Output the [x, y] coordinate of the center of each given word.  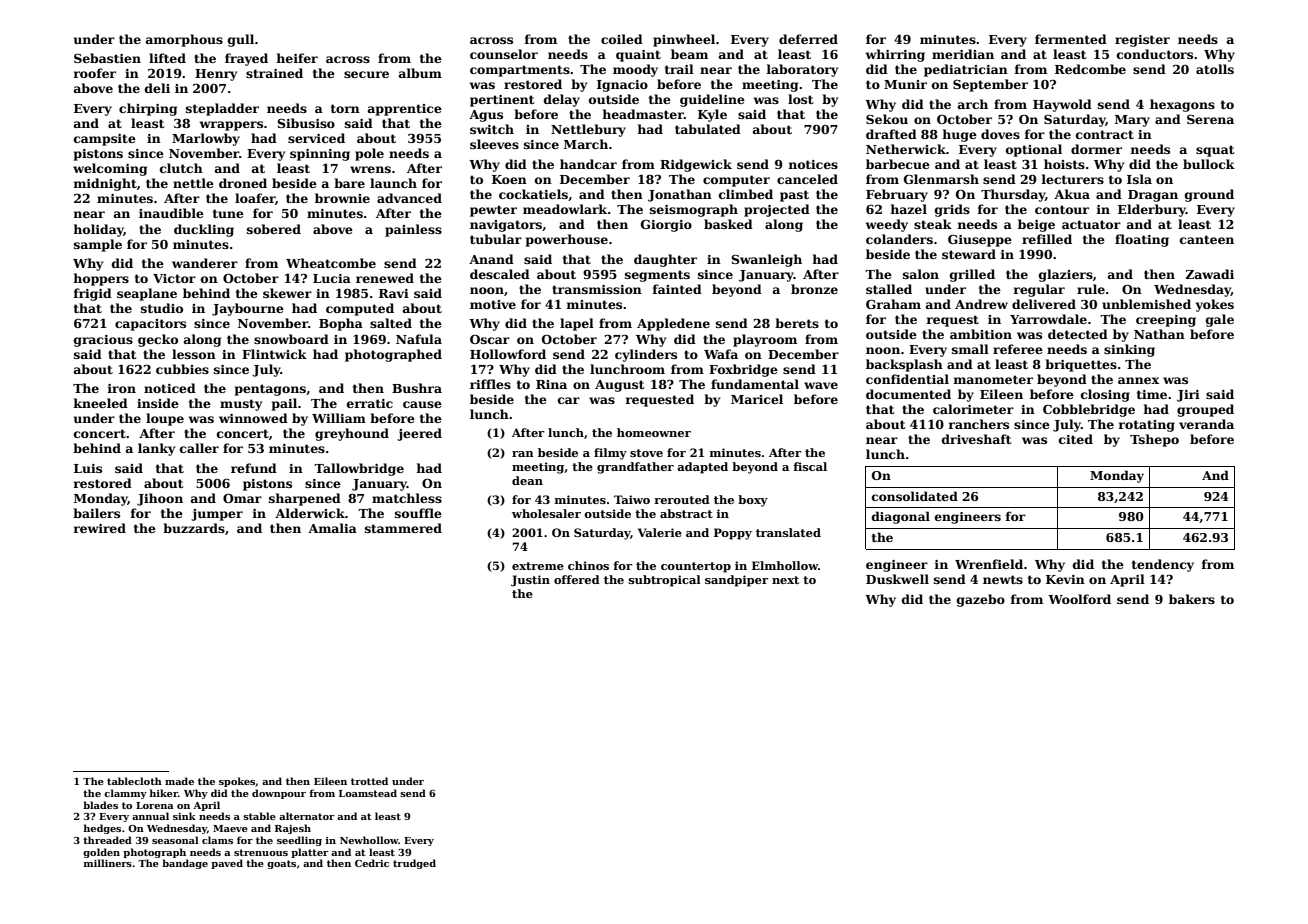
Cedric [372, 863]
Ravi [394, 293]
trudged [414, 864]
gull [241, 40]
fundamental [755, 384]
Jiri [1188, 396]
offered [577, 579]
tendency [1163, 565]
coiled [622, 39]
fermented [1071, 39]
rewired [100, 528]
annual [150, 816]
